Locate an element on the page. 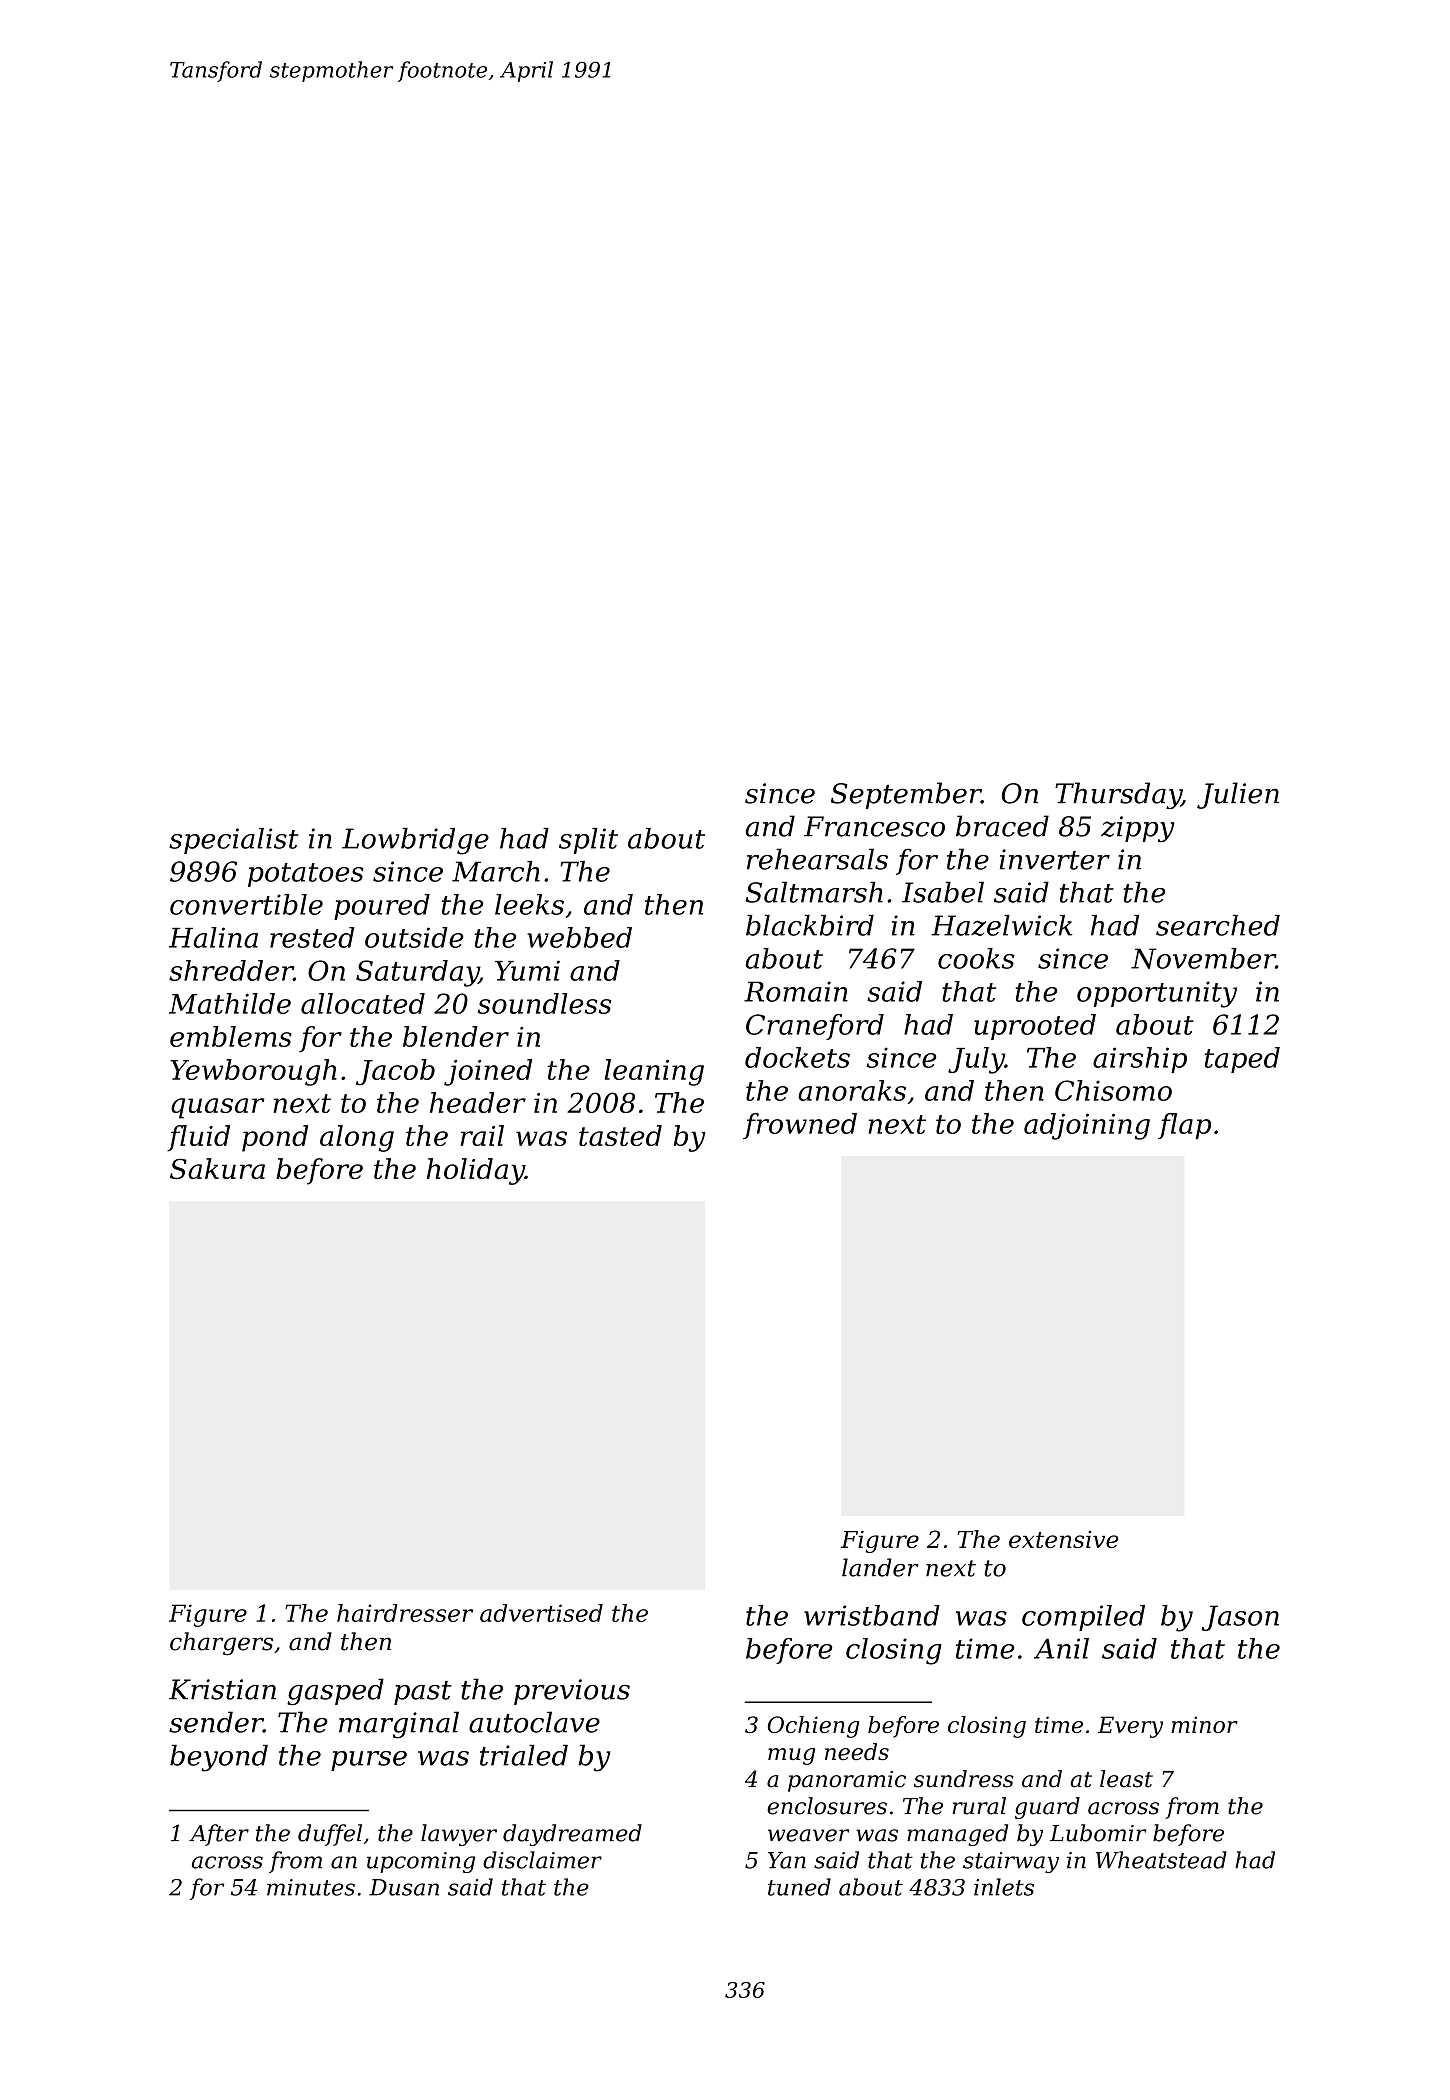  adjoining is located at coordinates (1087, 1126).
